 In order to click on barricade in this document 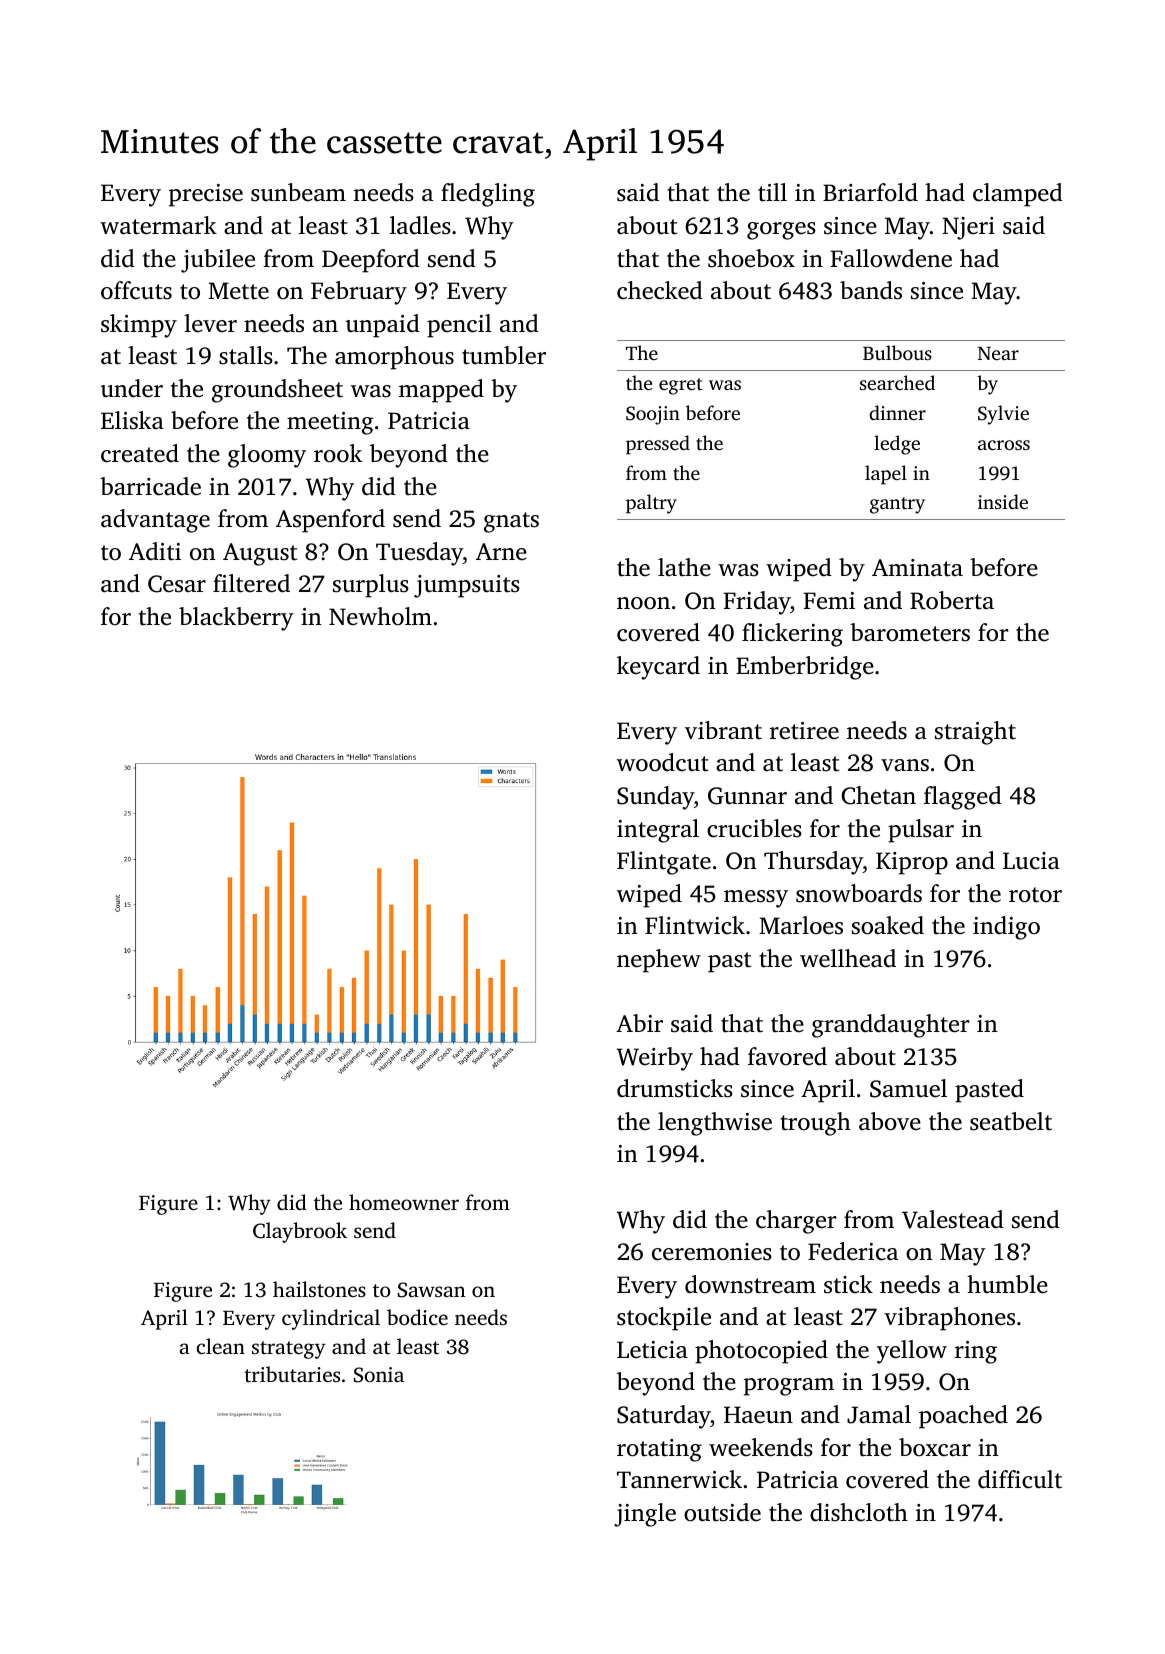, I will do `click(150, 486)`.
